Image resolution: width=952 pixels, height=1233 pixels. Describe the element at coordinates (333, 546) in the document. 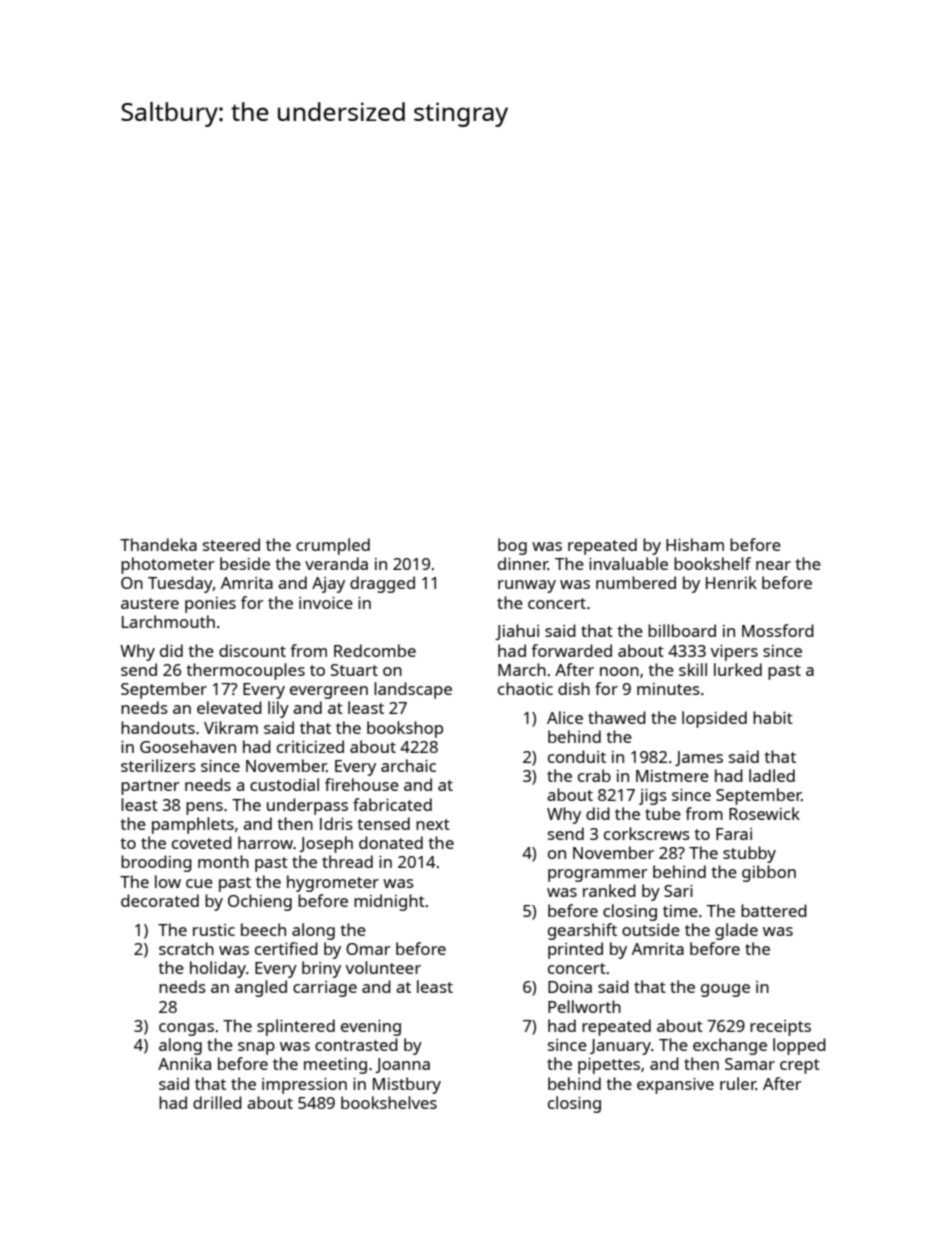

I see `crumpled` at that location.
